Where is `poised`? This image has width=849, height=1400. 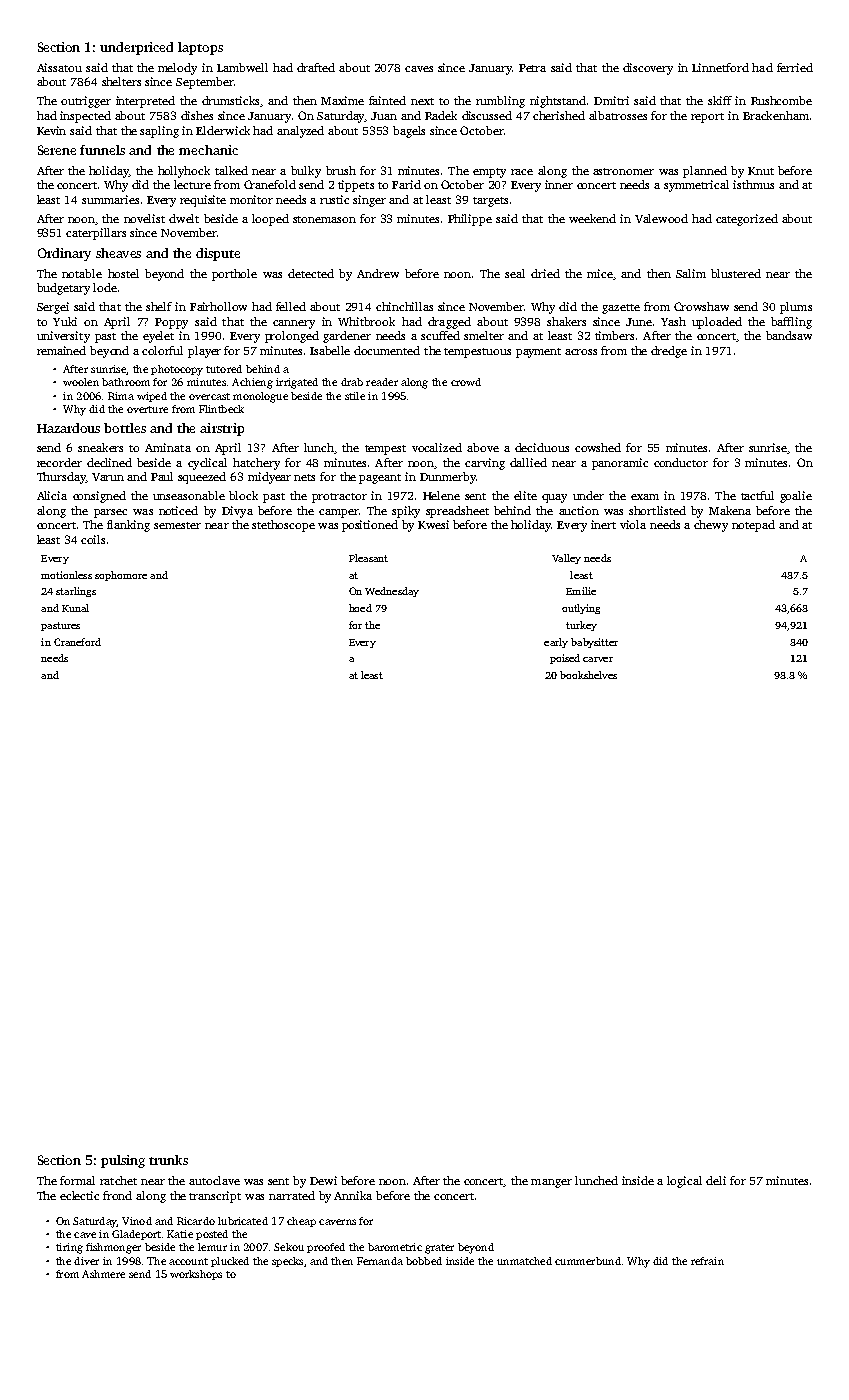 poised is located at coordinates (565, 659).
